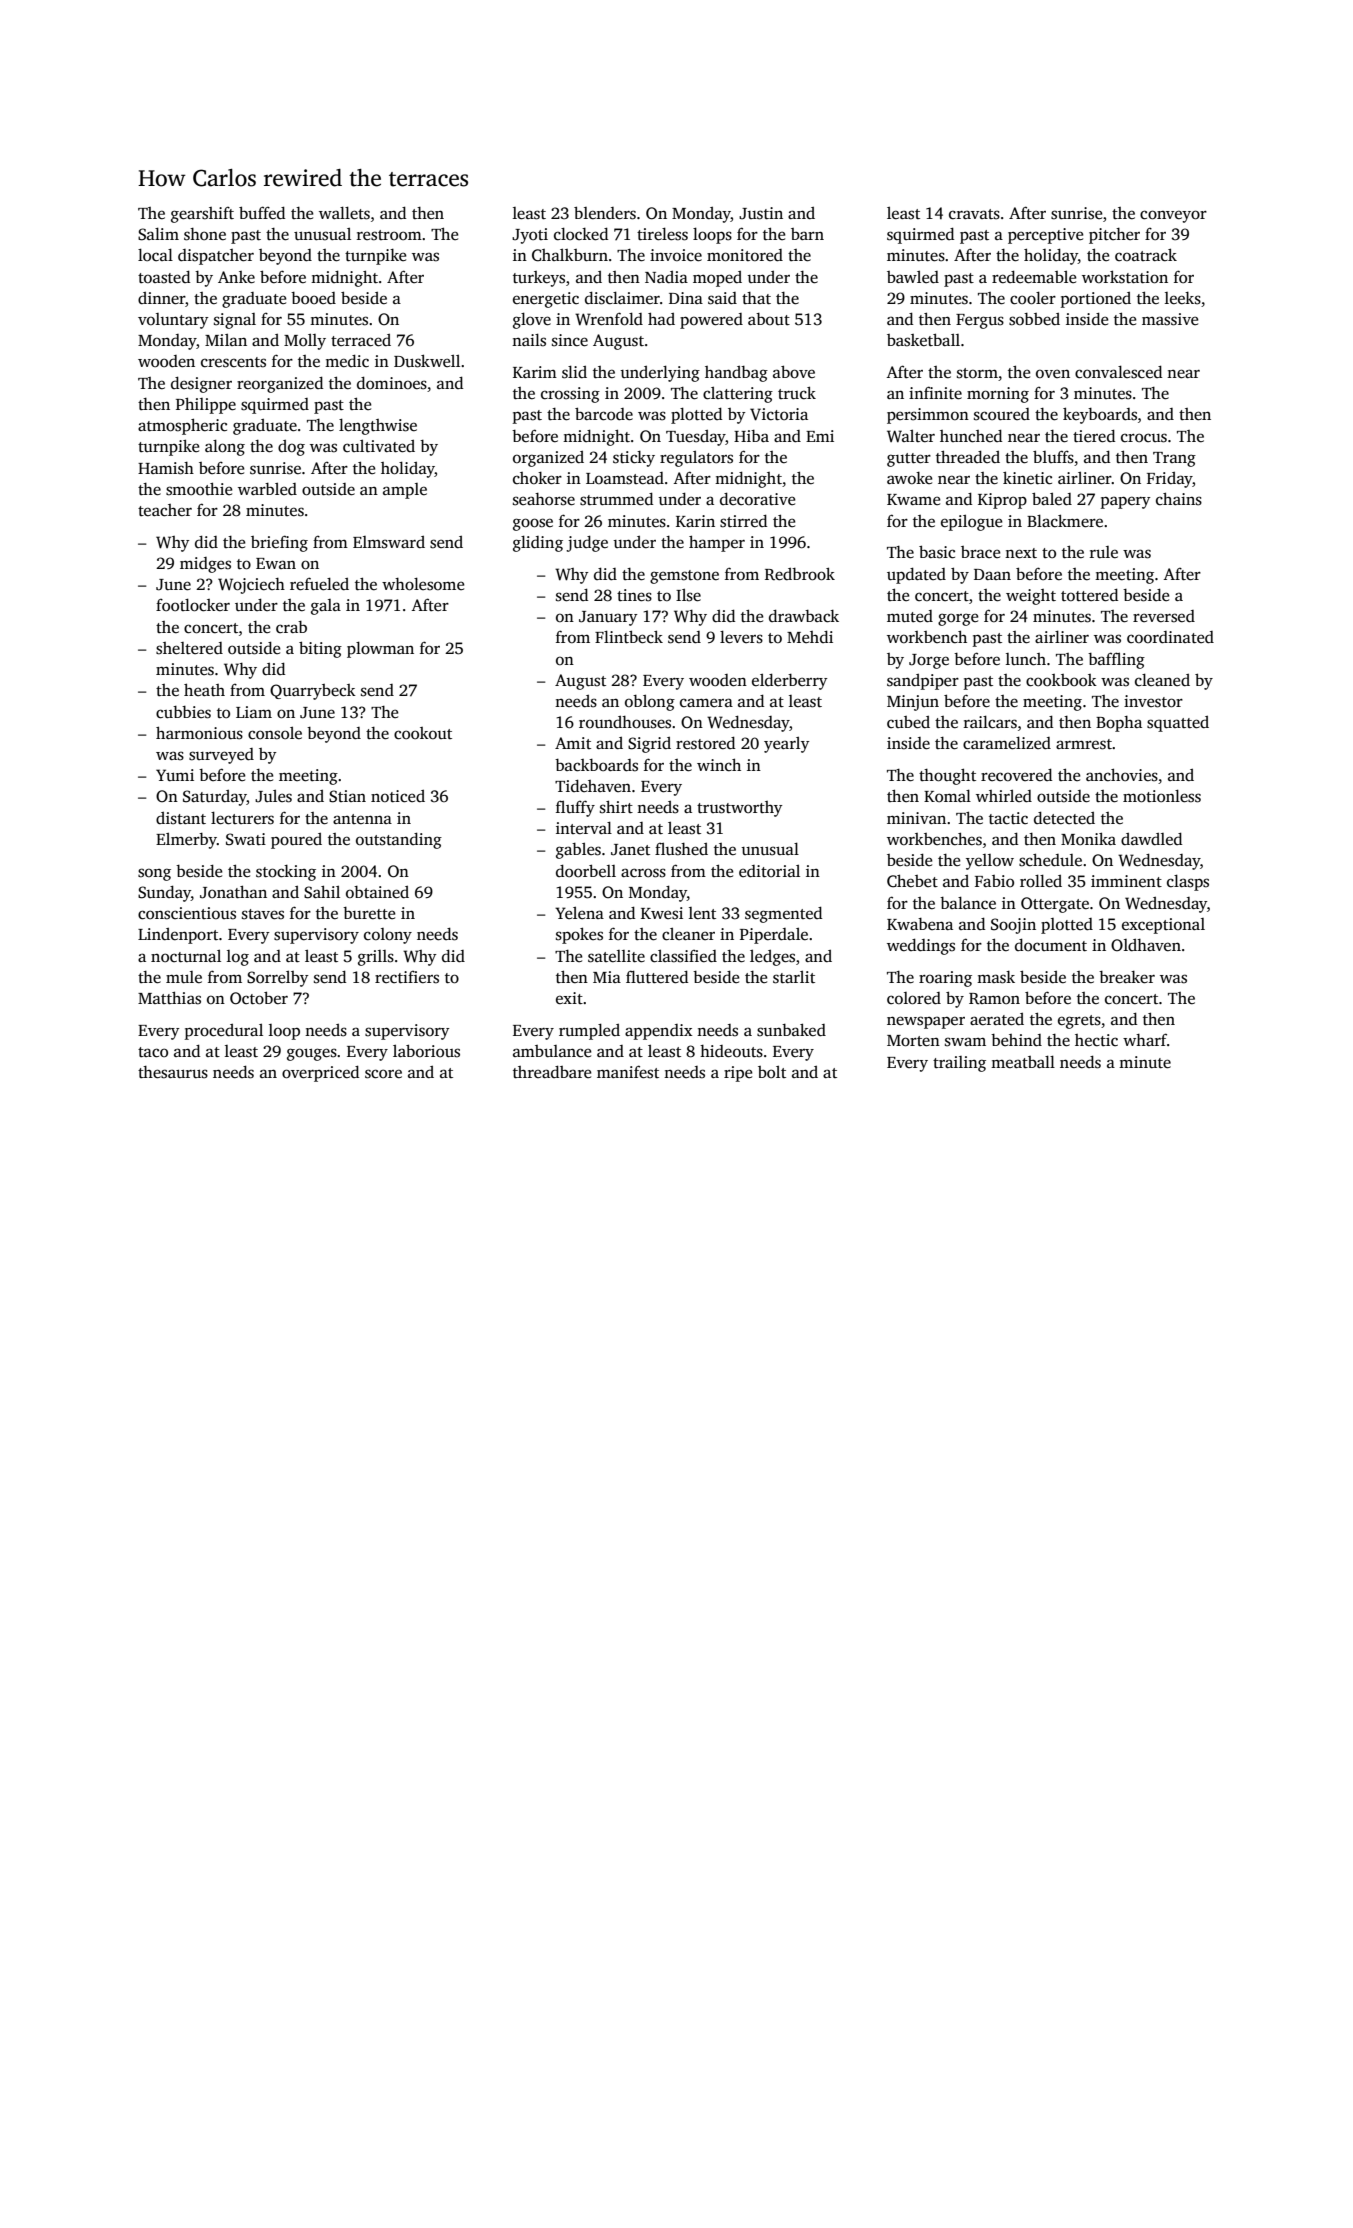 Image resolution: width=1353 pixels, height=2228 pixels. Describe the element at coordinates (236, 277) in the screenshot. I see `Anke` at that location.
